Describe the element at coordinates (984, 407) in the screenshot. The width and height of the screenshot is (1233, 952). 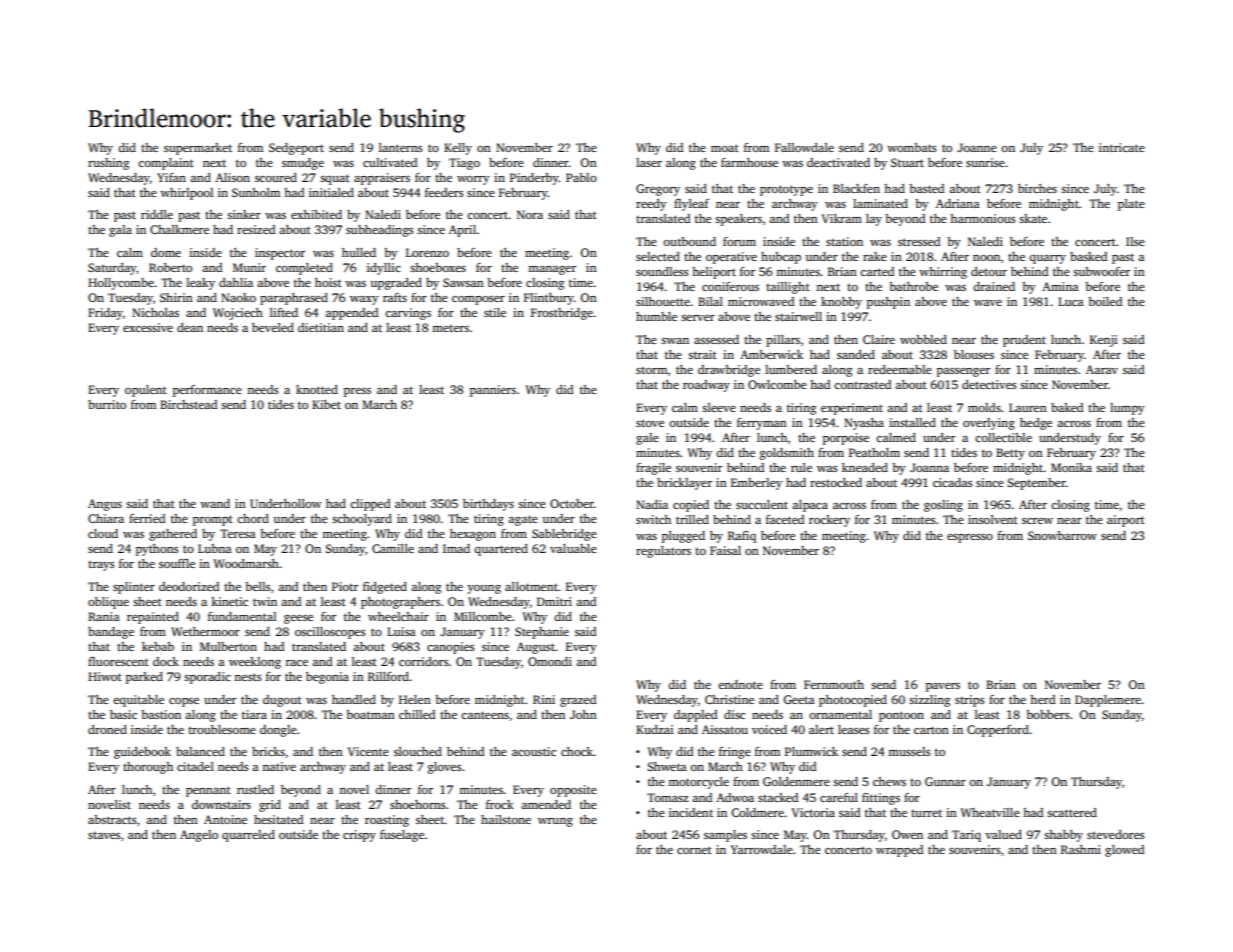
I see `molds` at that location.
